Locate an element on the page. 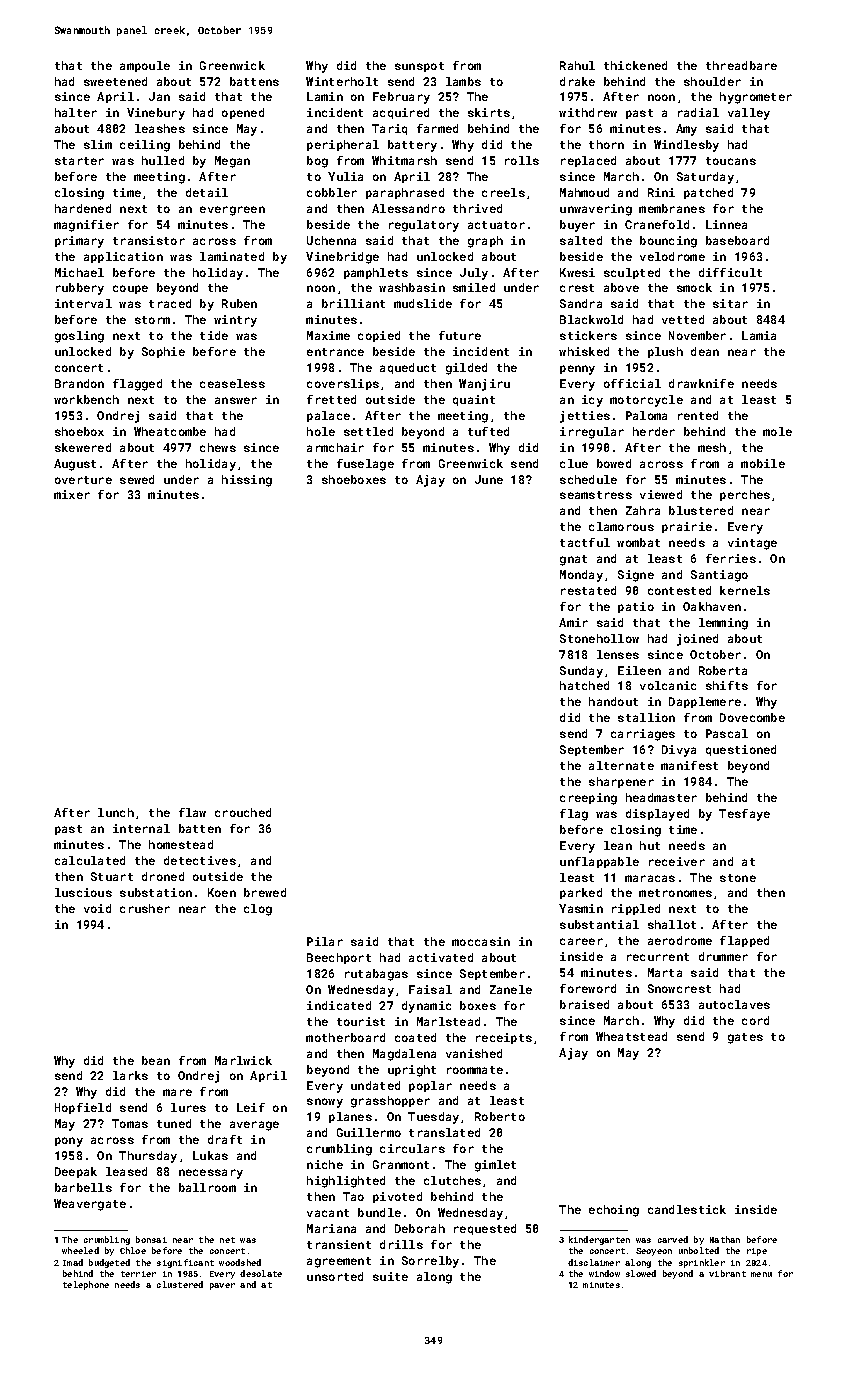 The image size is (849, 1400). window is located at coordinates (604, 1273).
